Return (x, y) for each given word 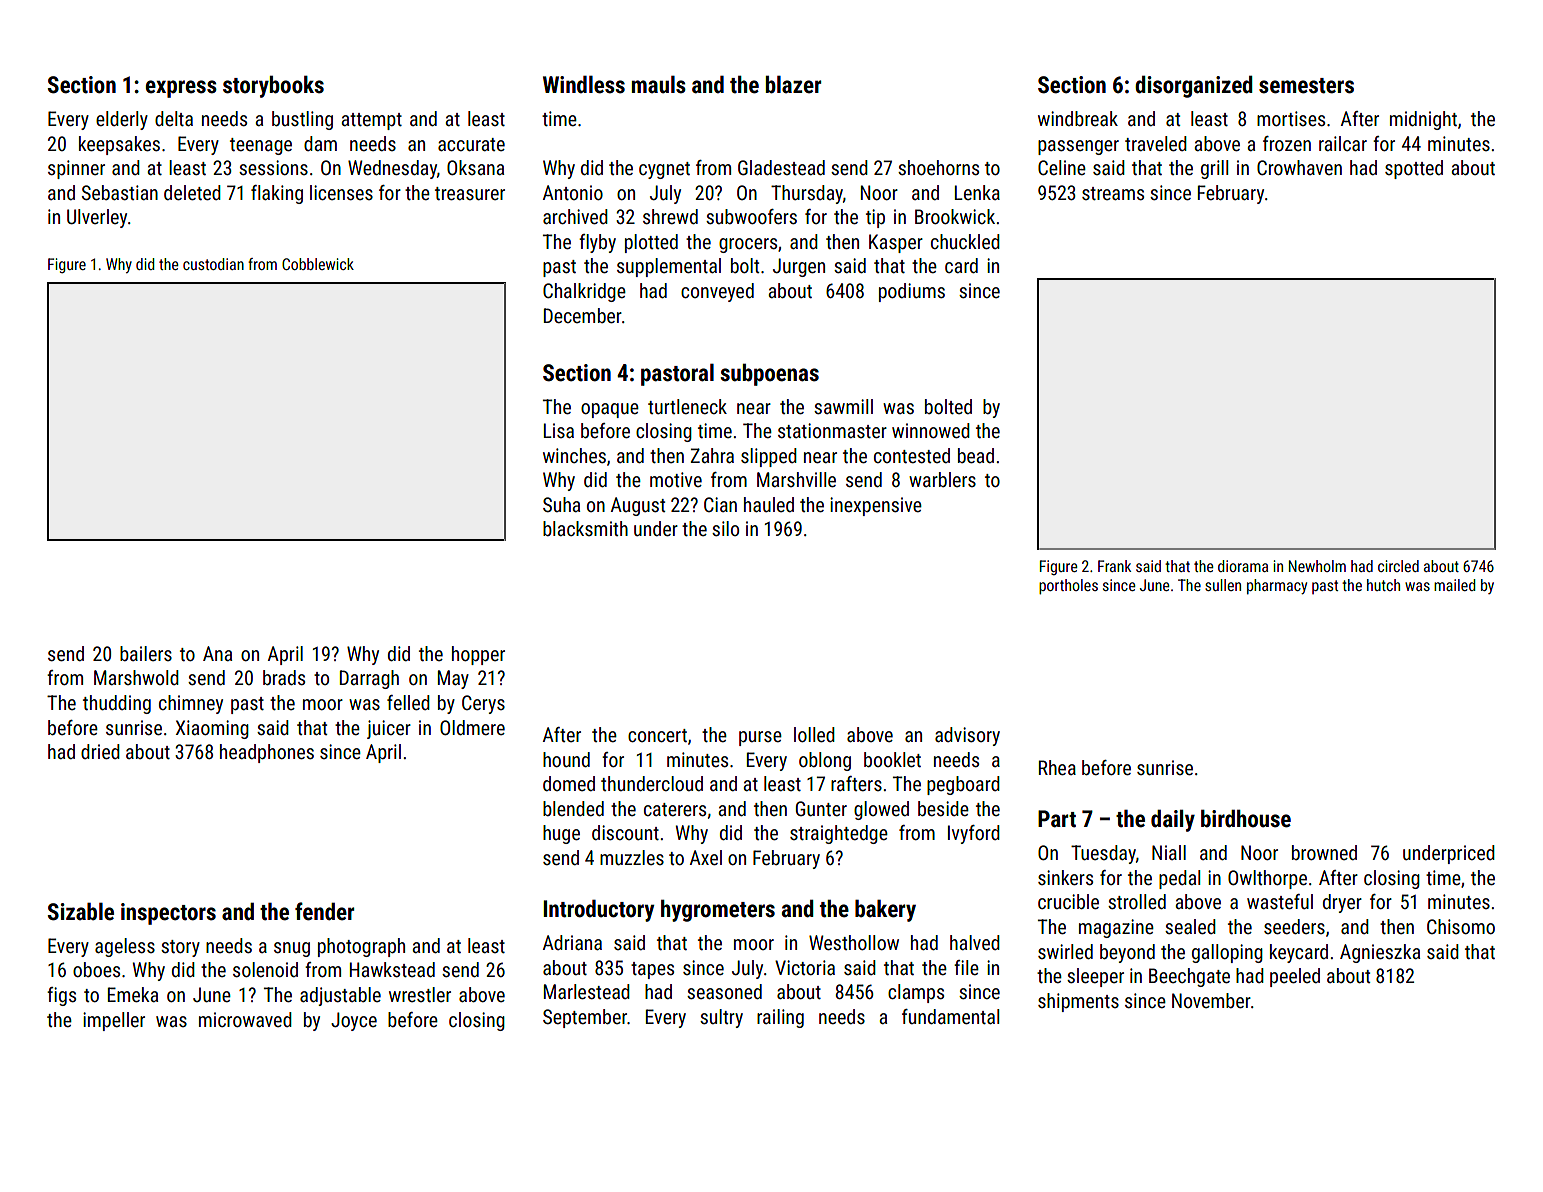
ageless (125, 947)
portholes (1068, 587)
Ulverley (97, 218)
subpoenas (769, 374)
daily (1173, 820)
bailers (146, 653)
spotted (1414, 169)
